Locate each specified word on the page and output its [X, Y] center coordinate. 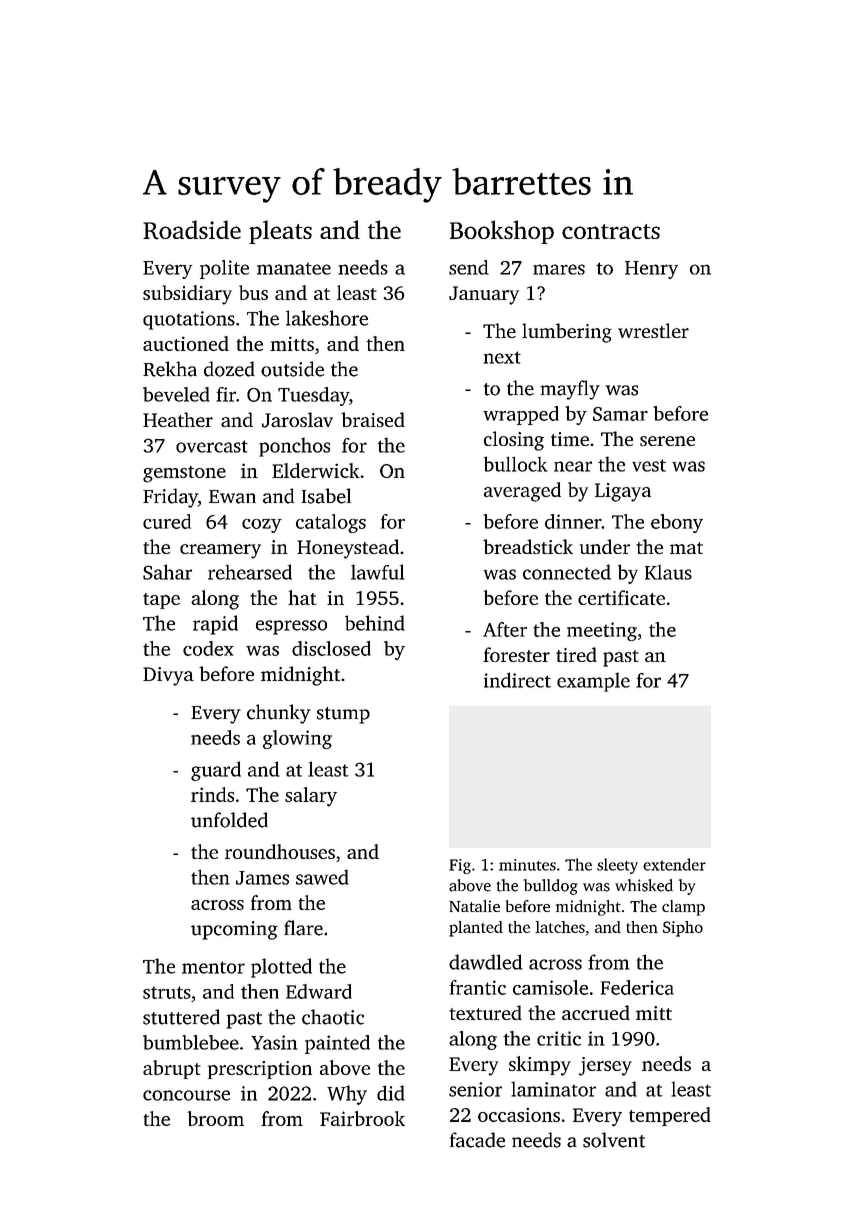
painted [337, 1044]
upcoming [234, 930]
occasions [519, 1115]
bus [253, 292]
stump [343, 715]
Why [347, 1095]
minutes [527, 865]
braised [373, 419]
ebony [677, 523]
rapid [215, 625]
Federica [637, 987]
